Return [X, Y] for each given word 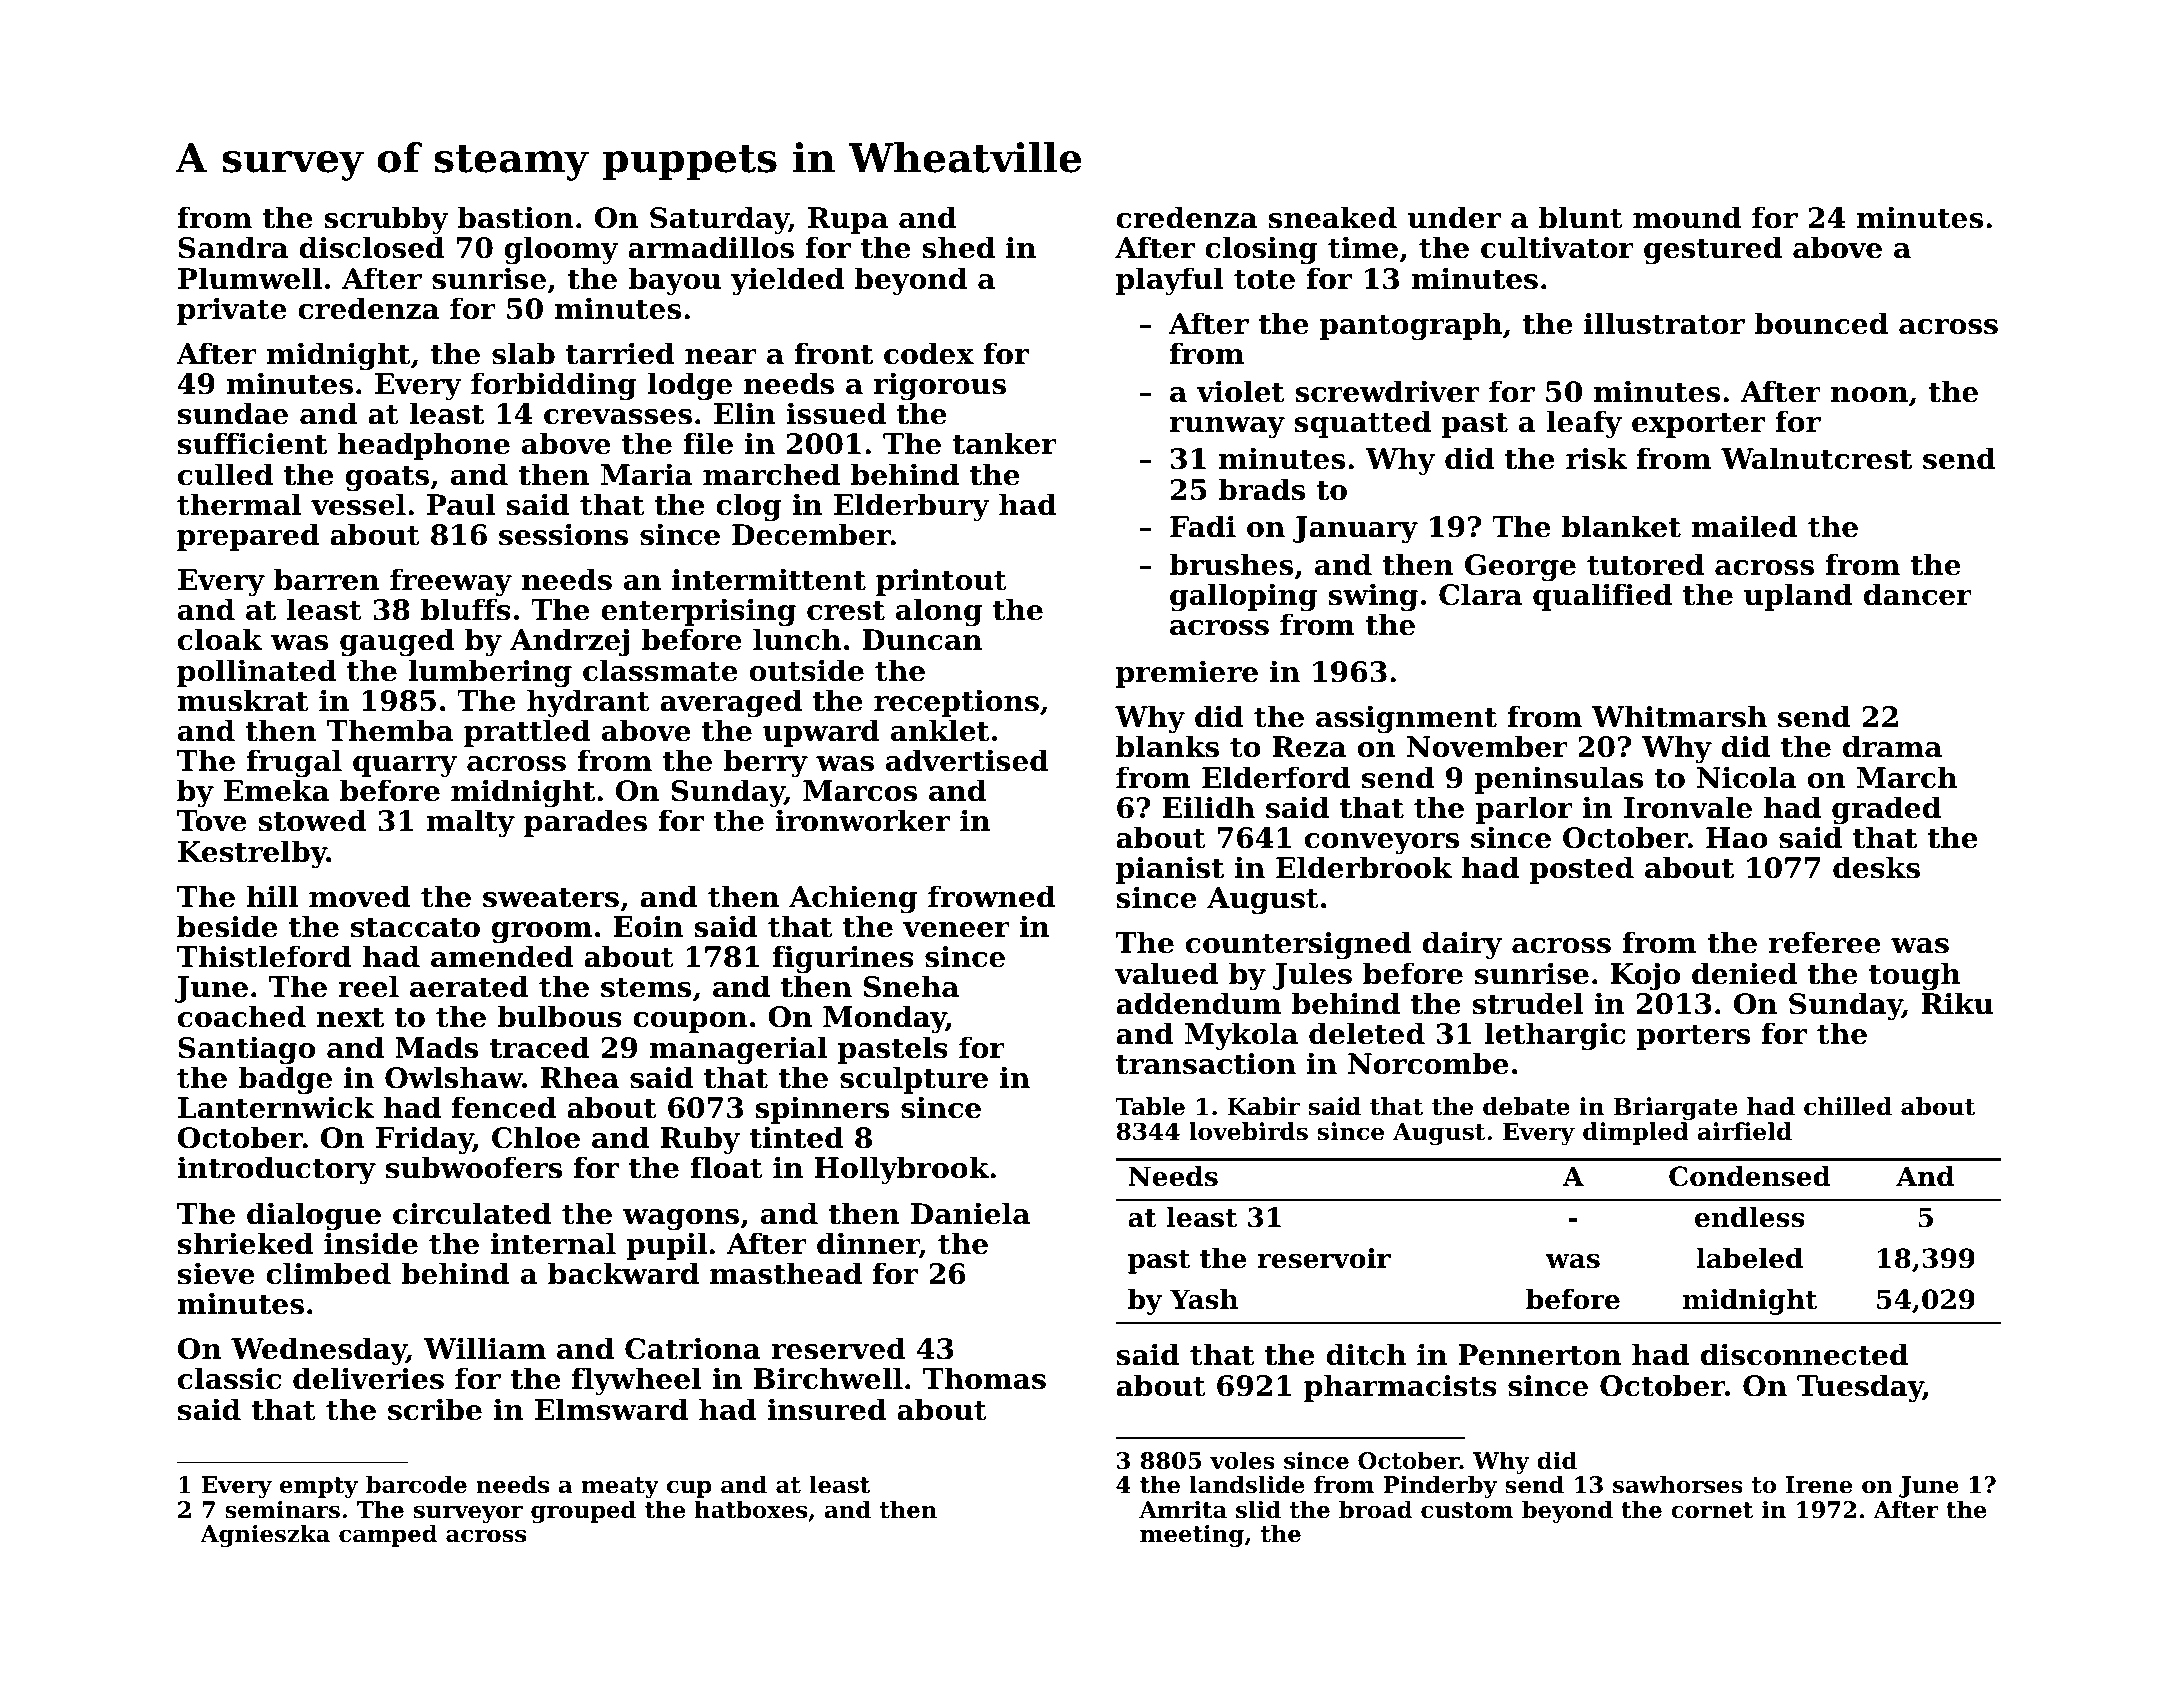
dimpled [1636, 1133]
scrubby [386, 220]
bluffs [466, 609]
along [939, 612]
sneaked [1332, 217]
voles [1242, 1460]
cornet [1712, 1510]
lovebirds [1248, 1131]
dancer [1918, 594]
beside [227, 926]
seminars [282, 1509]
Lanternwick [276, 1107]
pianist [1170, 870]
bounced [1821, 323]
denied [1744, 973]
